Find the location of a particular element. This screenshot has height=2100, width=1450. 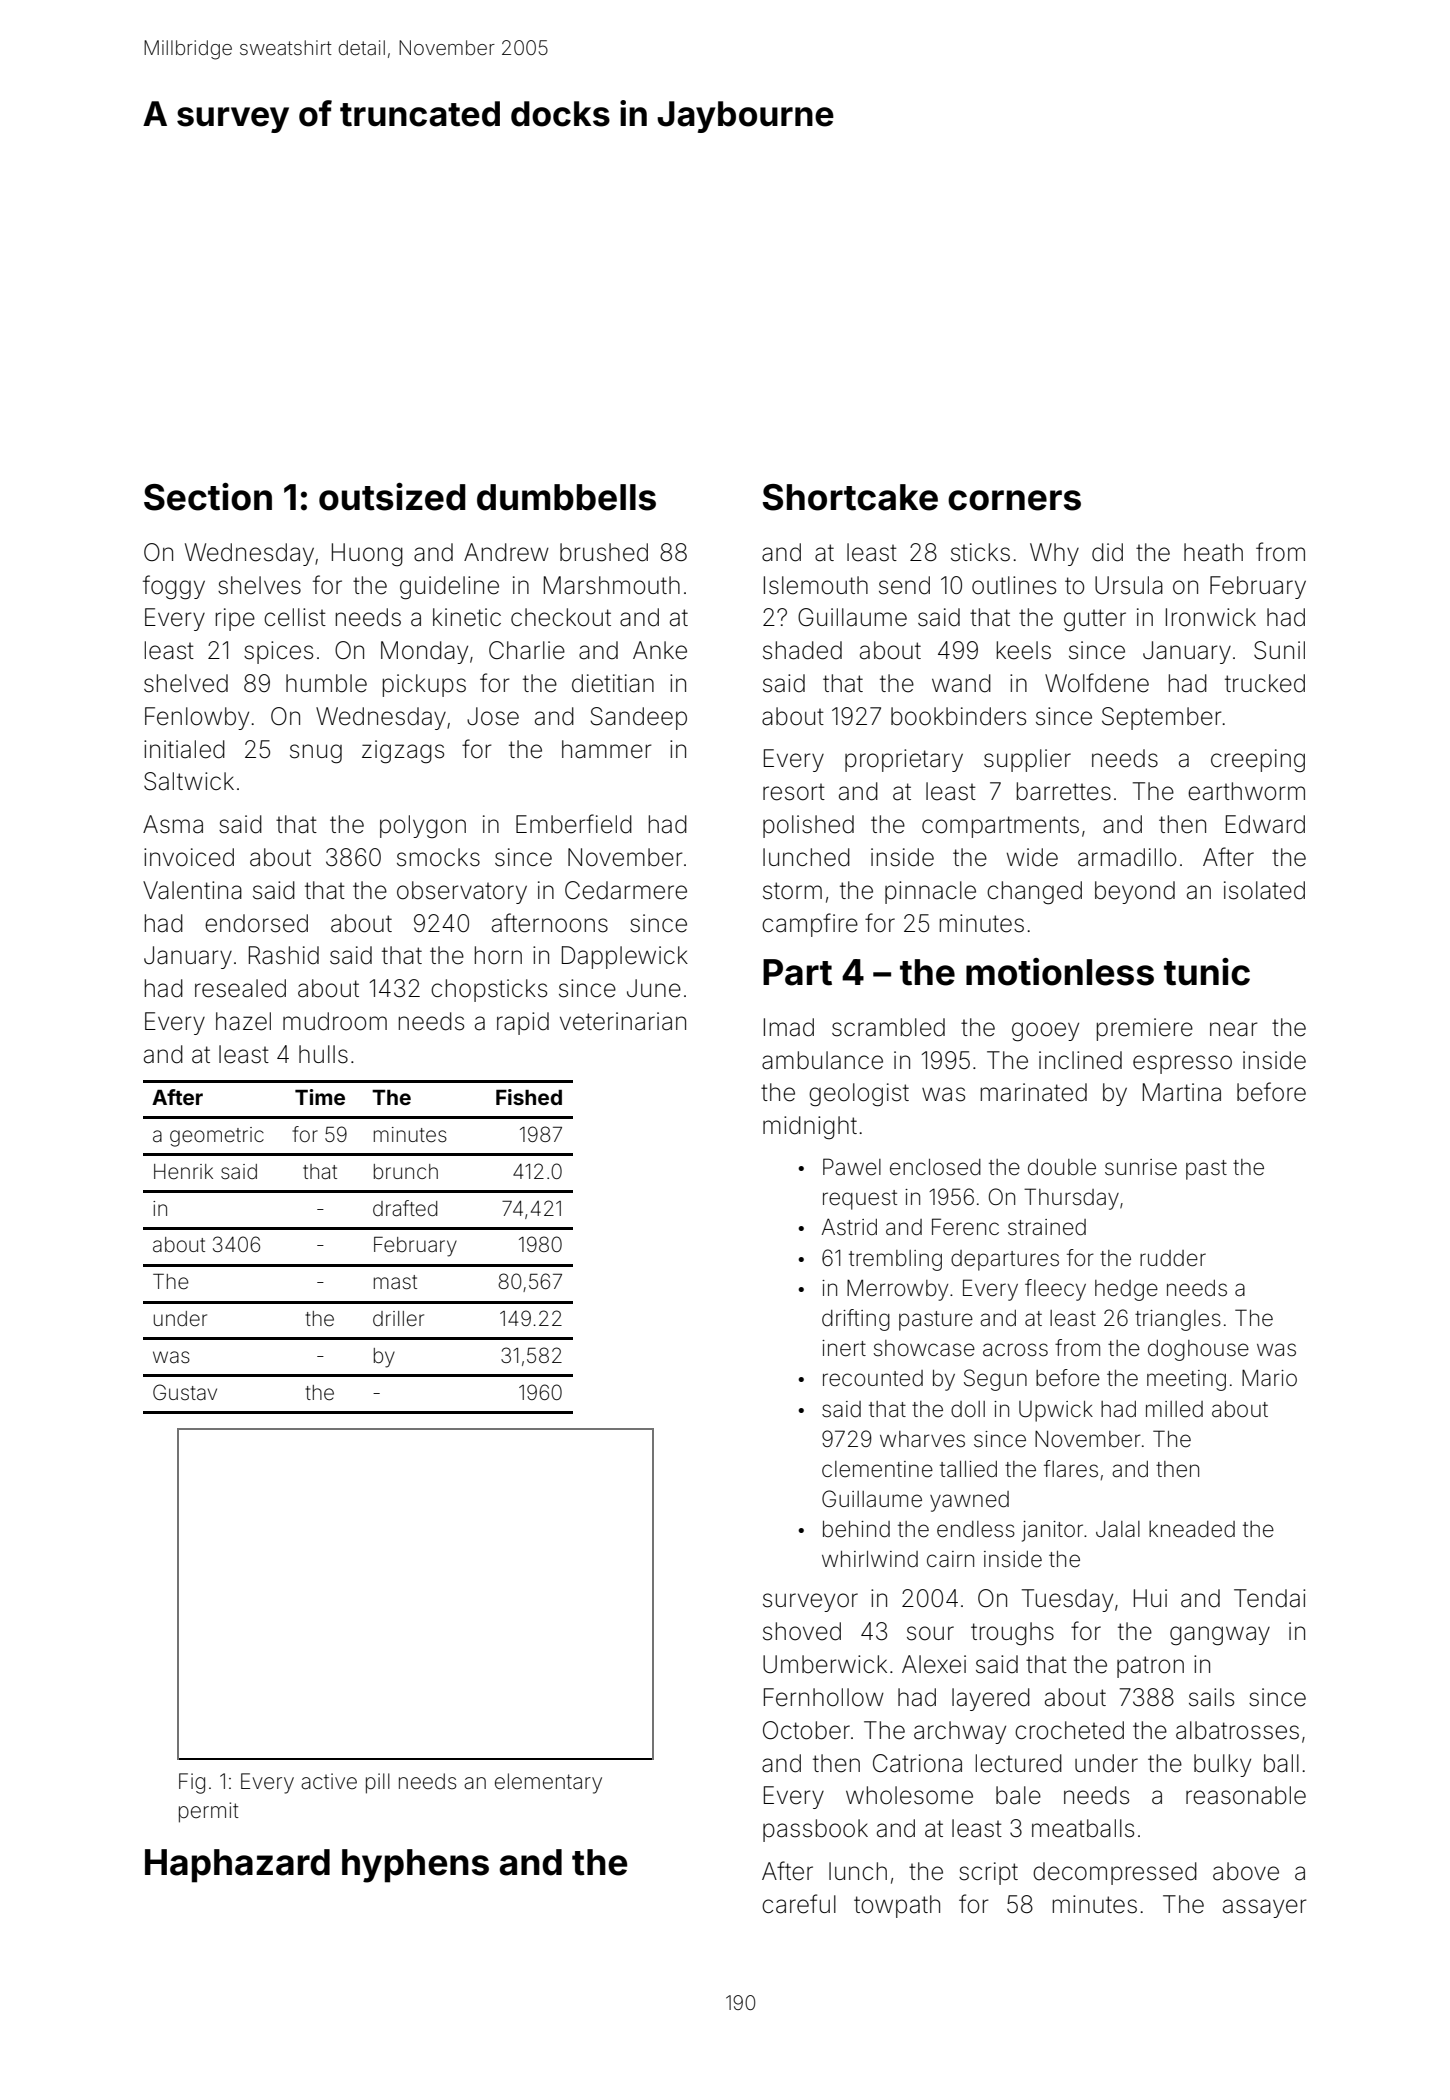

permit is located at coordinates (209, 1812).
